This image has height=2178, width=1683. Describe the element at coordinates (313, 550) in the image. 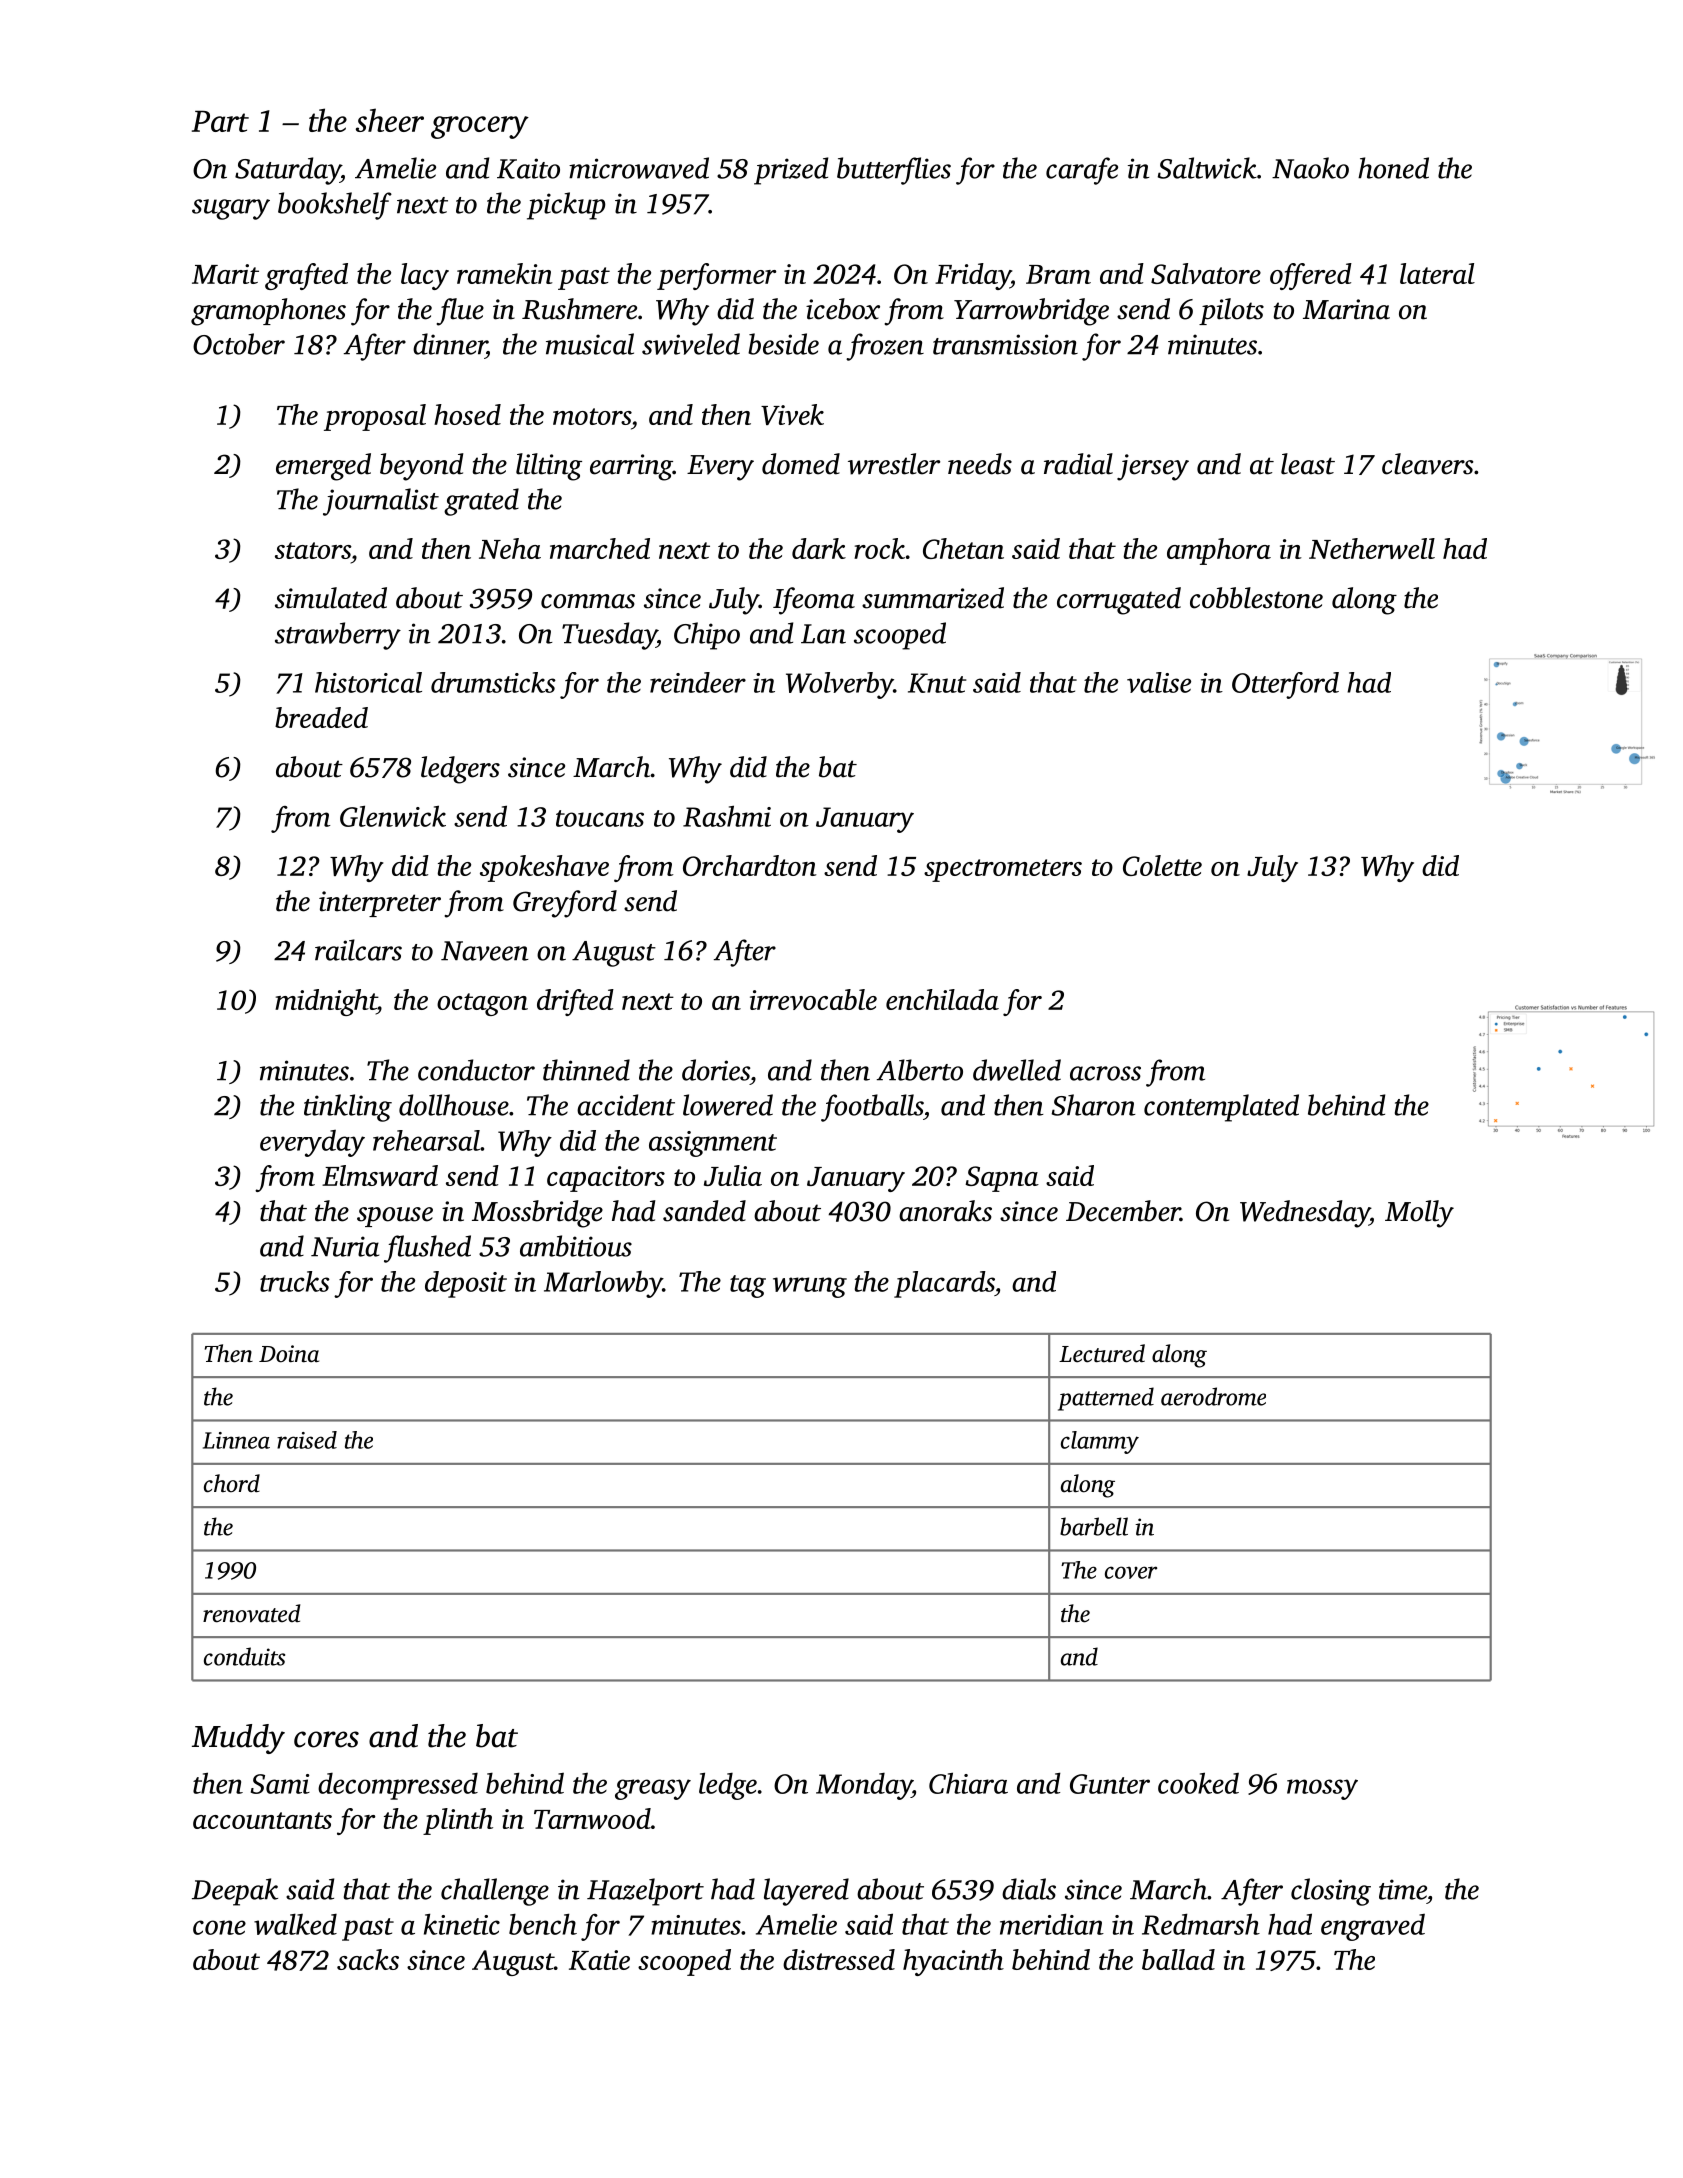

I see `stators` at that location.
